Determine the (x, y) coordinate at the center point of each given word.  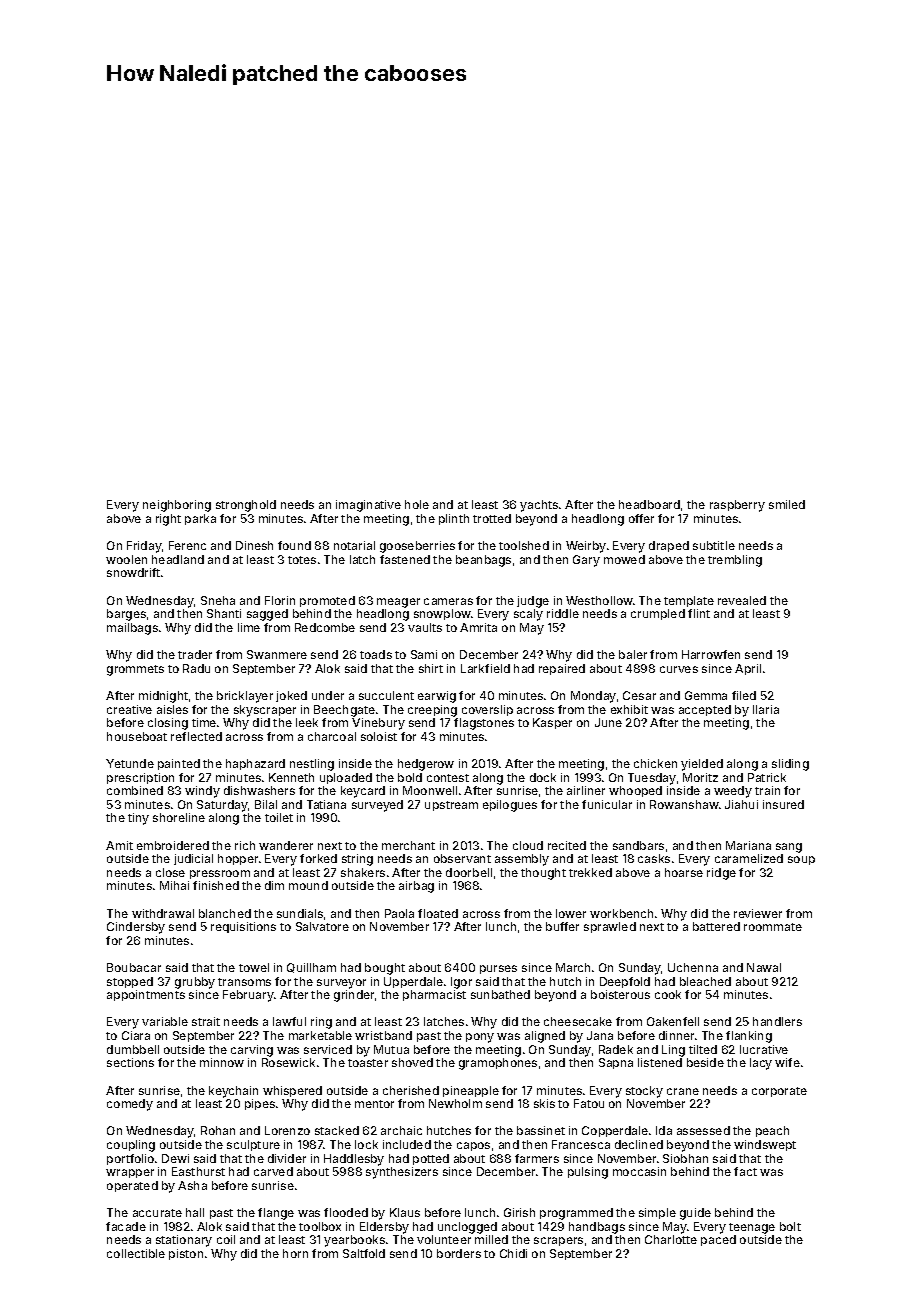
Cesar (639, 695)
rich (245, 845)
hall (195, 1212)
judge (533, 602)
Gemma (706, 695)
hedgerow (426, 765)
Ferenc (187, 545)
